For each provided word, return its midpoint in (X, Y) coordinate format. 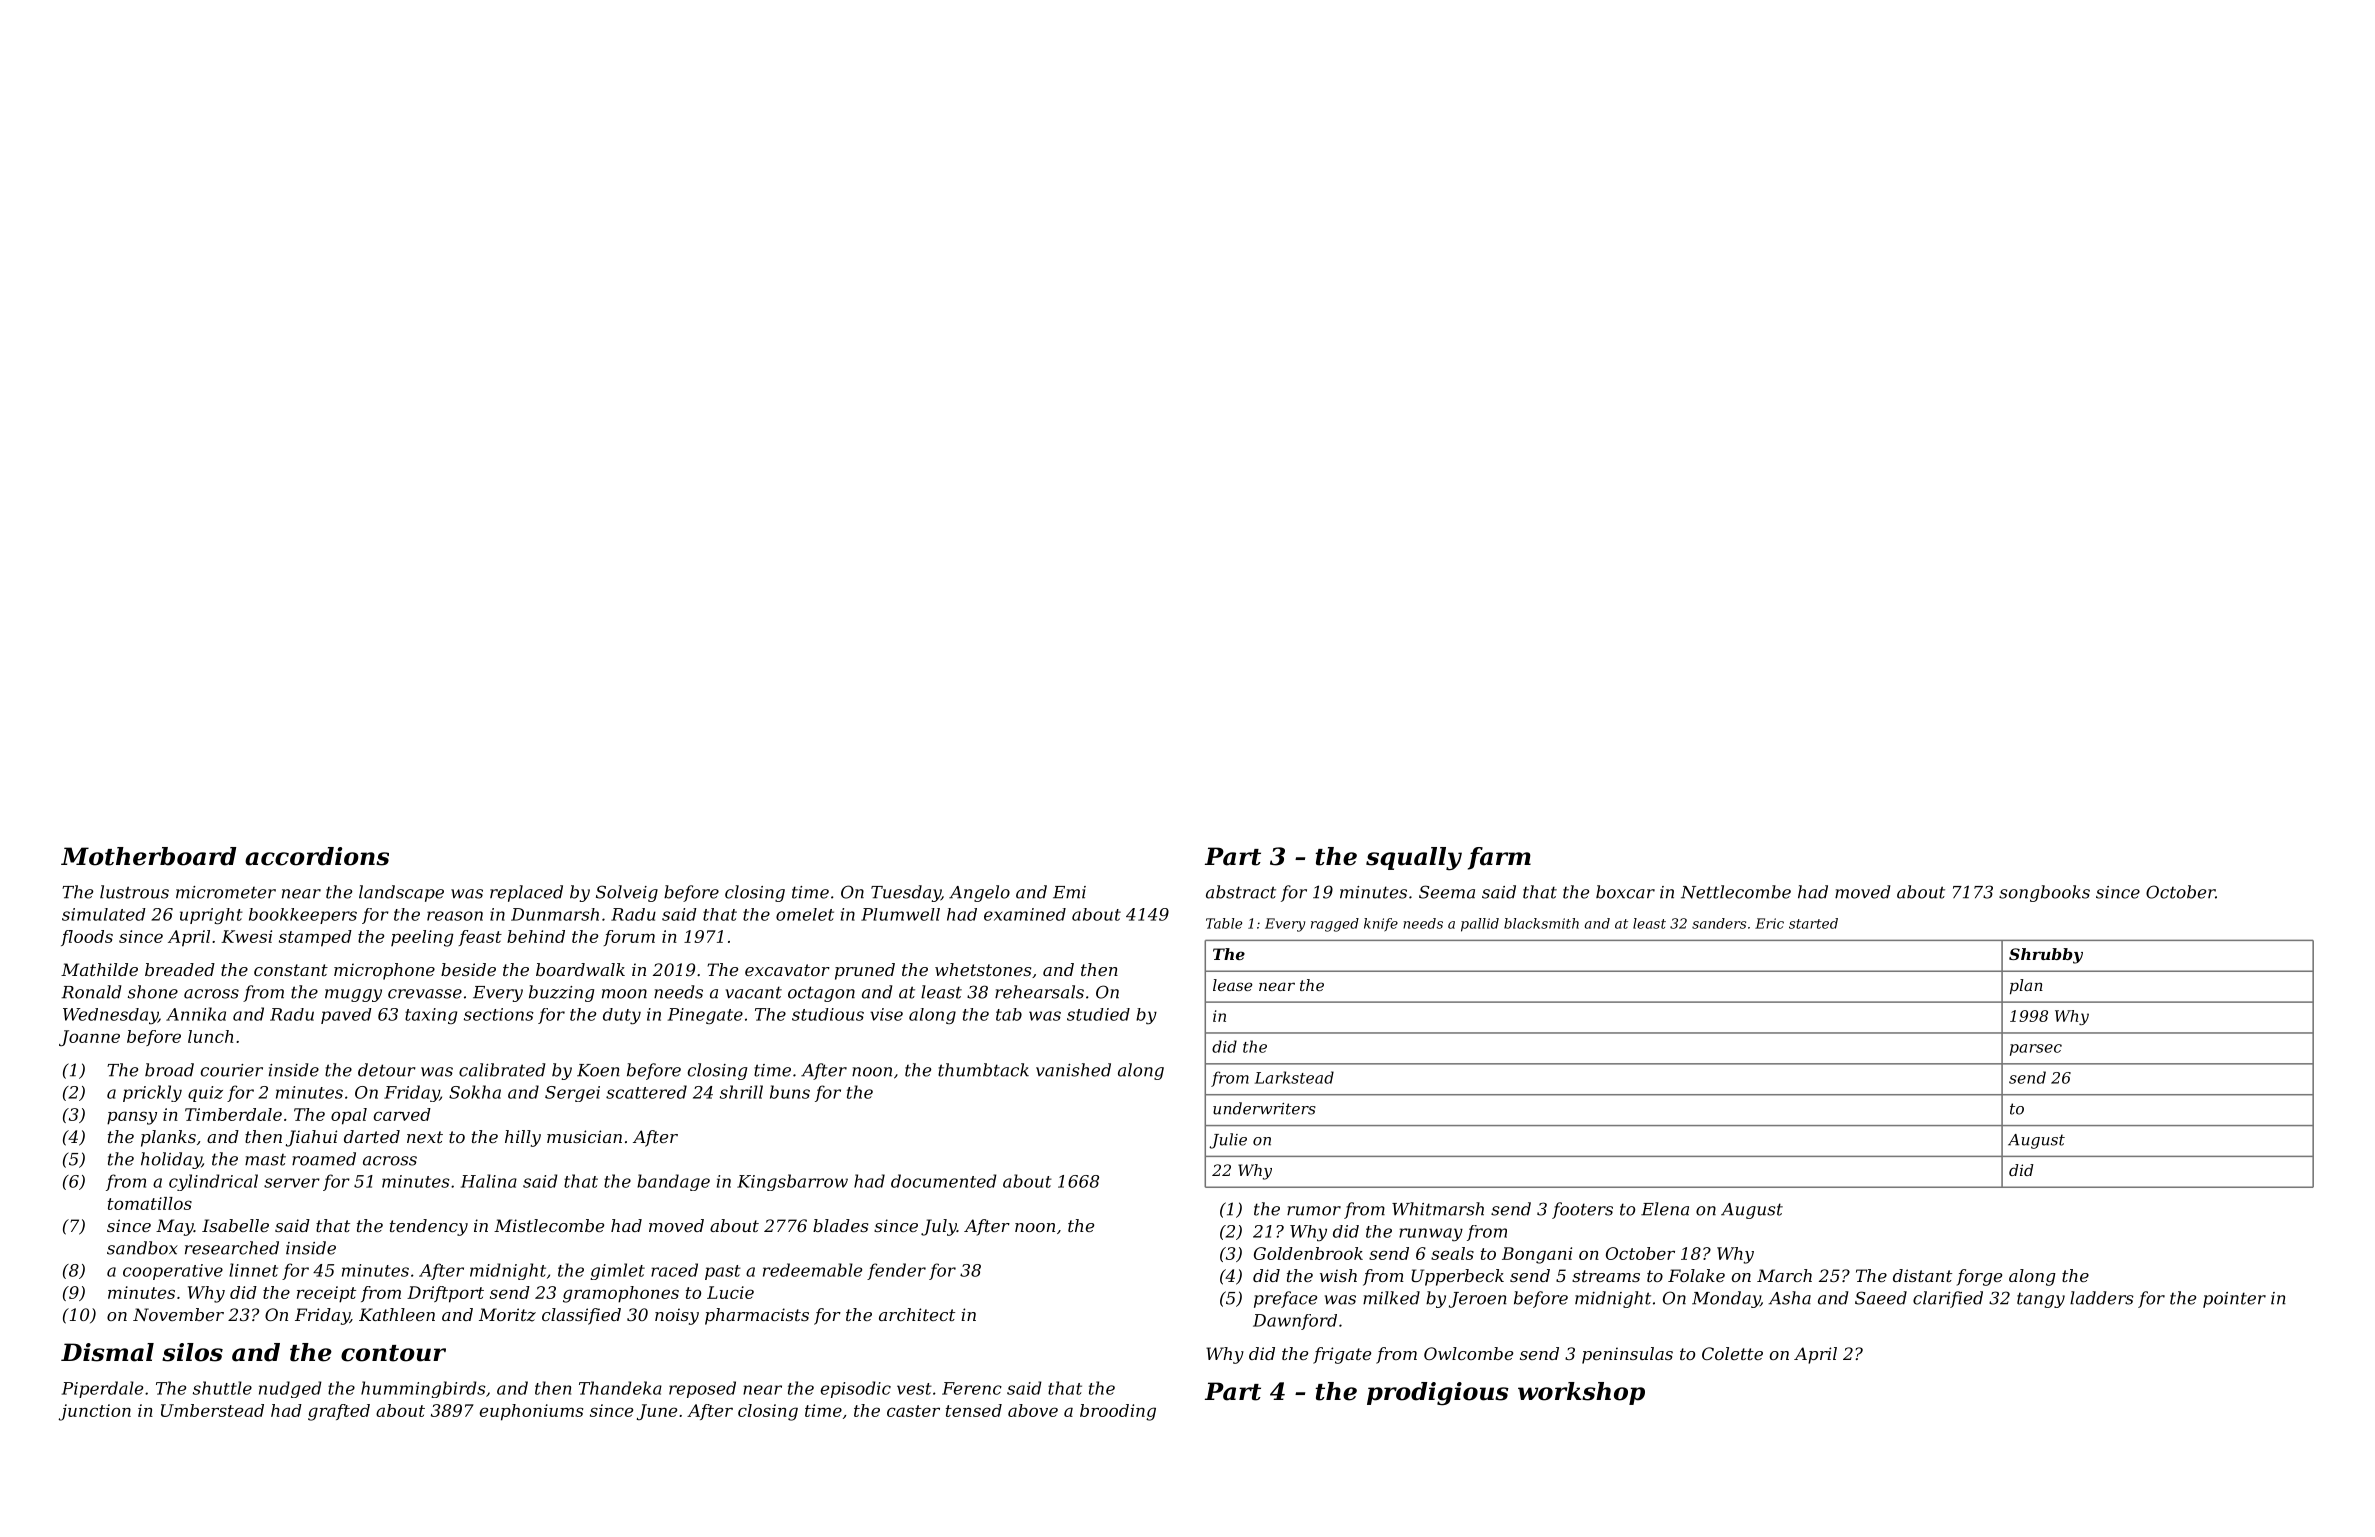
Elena (1665, 1209)
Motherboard (148, 856)
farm (1499, 858)
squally (1414, 858)
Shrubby (2046, 956)
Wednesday (110, 1016)
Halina (489, 1181)
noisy (677, 1316)
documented (944, 1181)
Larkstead (1294, 1077)
